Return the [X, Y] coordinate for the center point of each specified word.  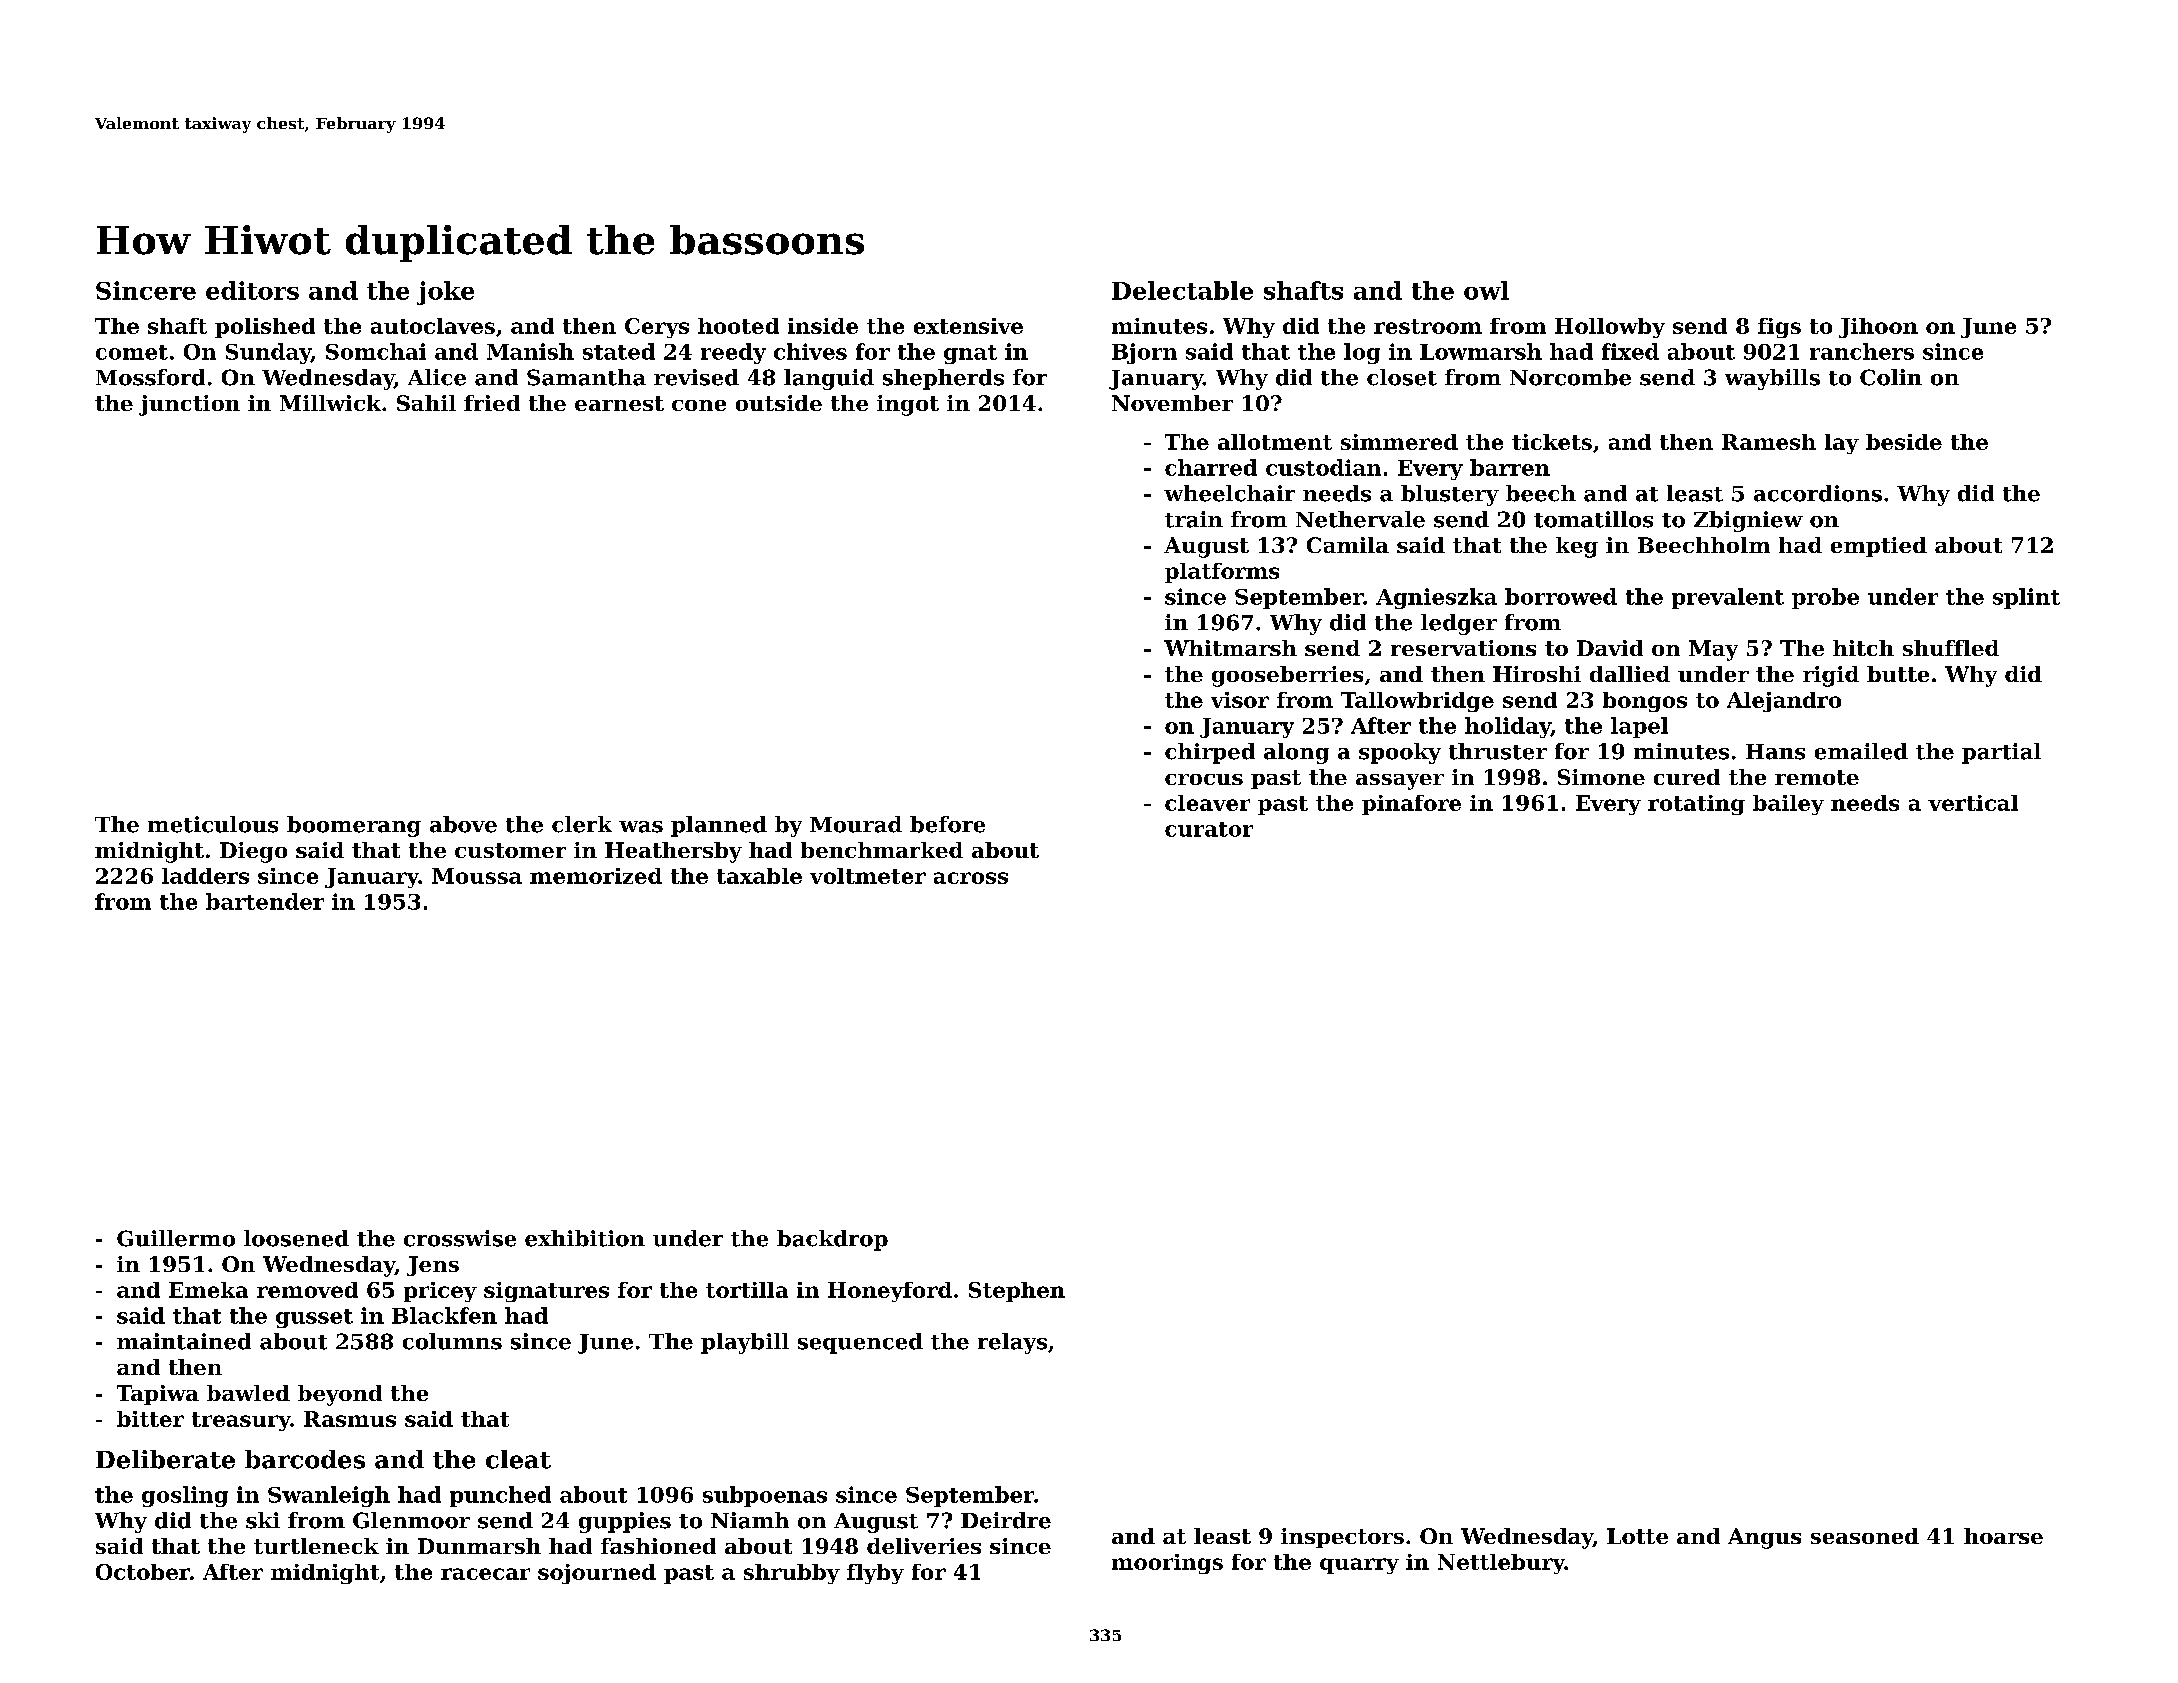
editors [252, 290]
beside [1904, 442]
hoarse [2003, 1536]
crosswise [460, 1238]
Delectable [1182, 290]
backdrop [832, 1240]
